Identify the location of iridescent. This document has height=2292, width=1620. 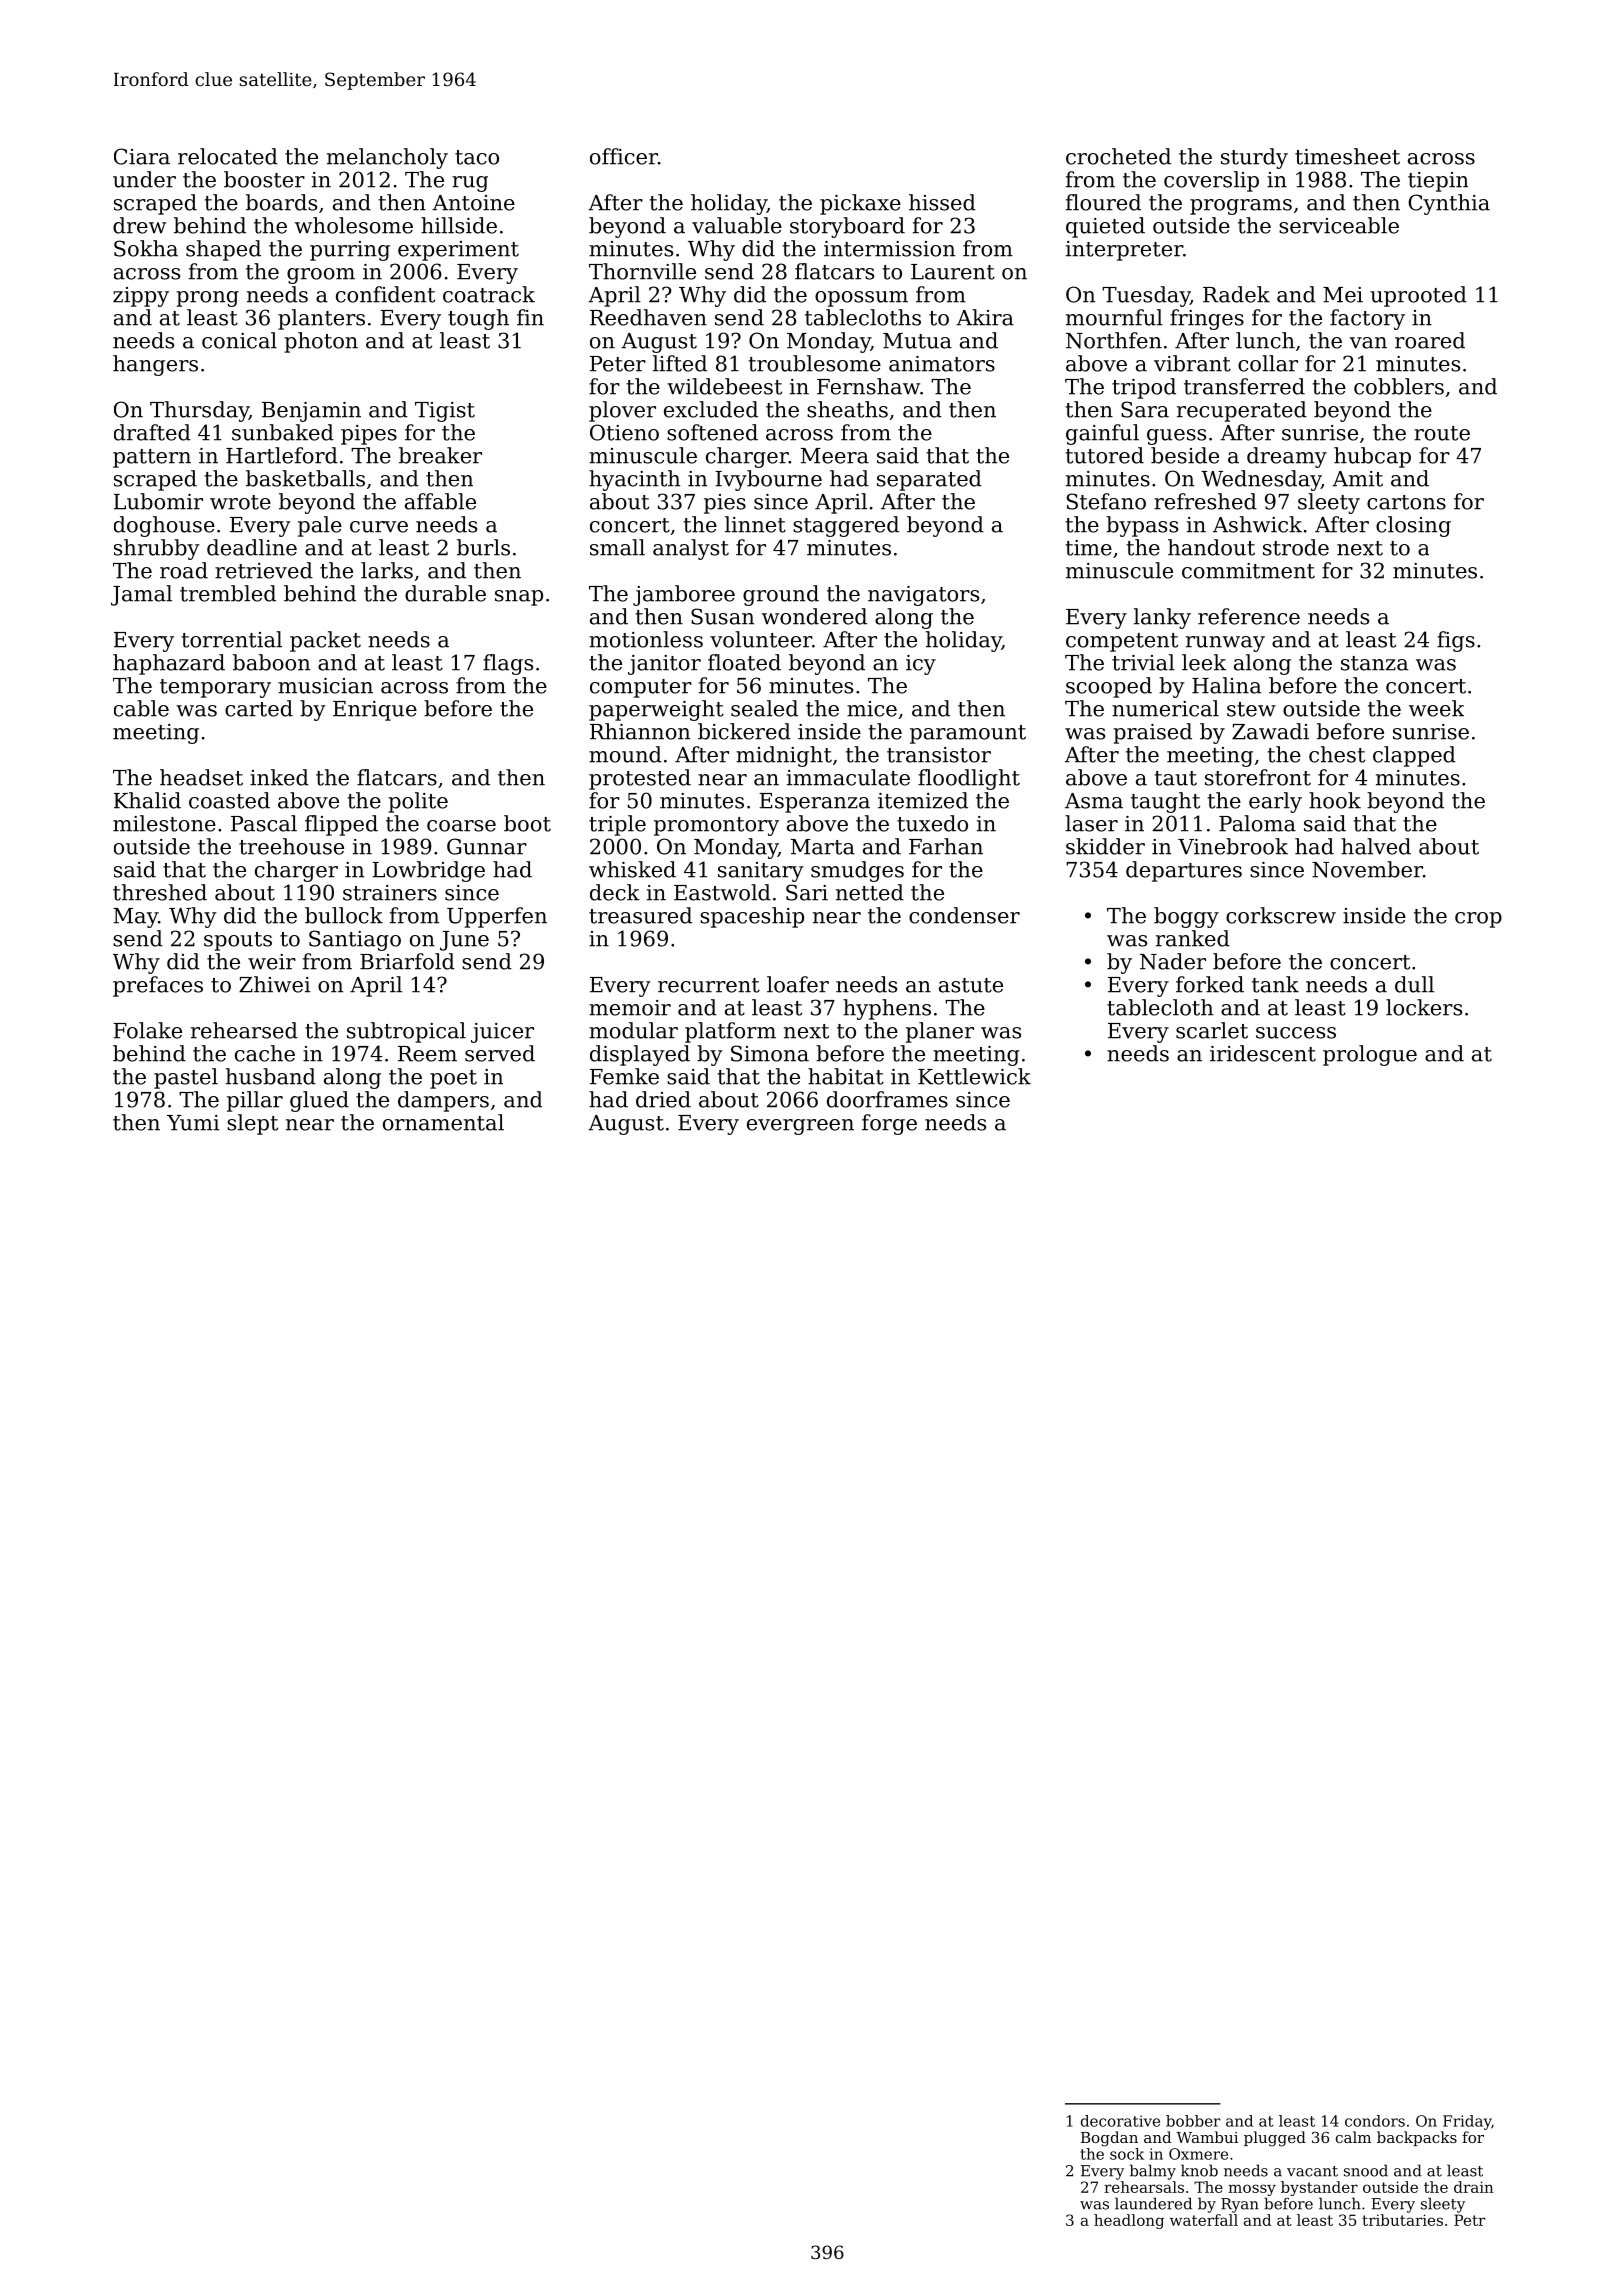
(1263, 1053).
